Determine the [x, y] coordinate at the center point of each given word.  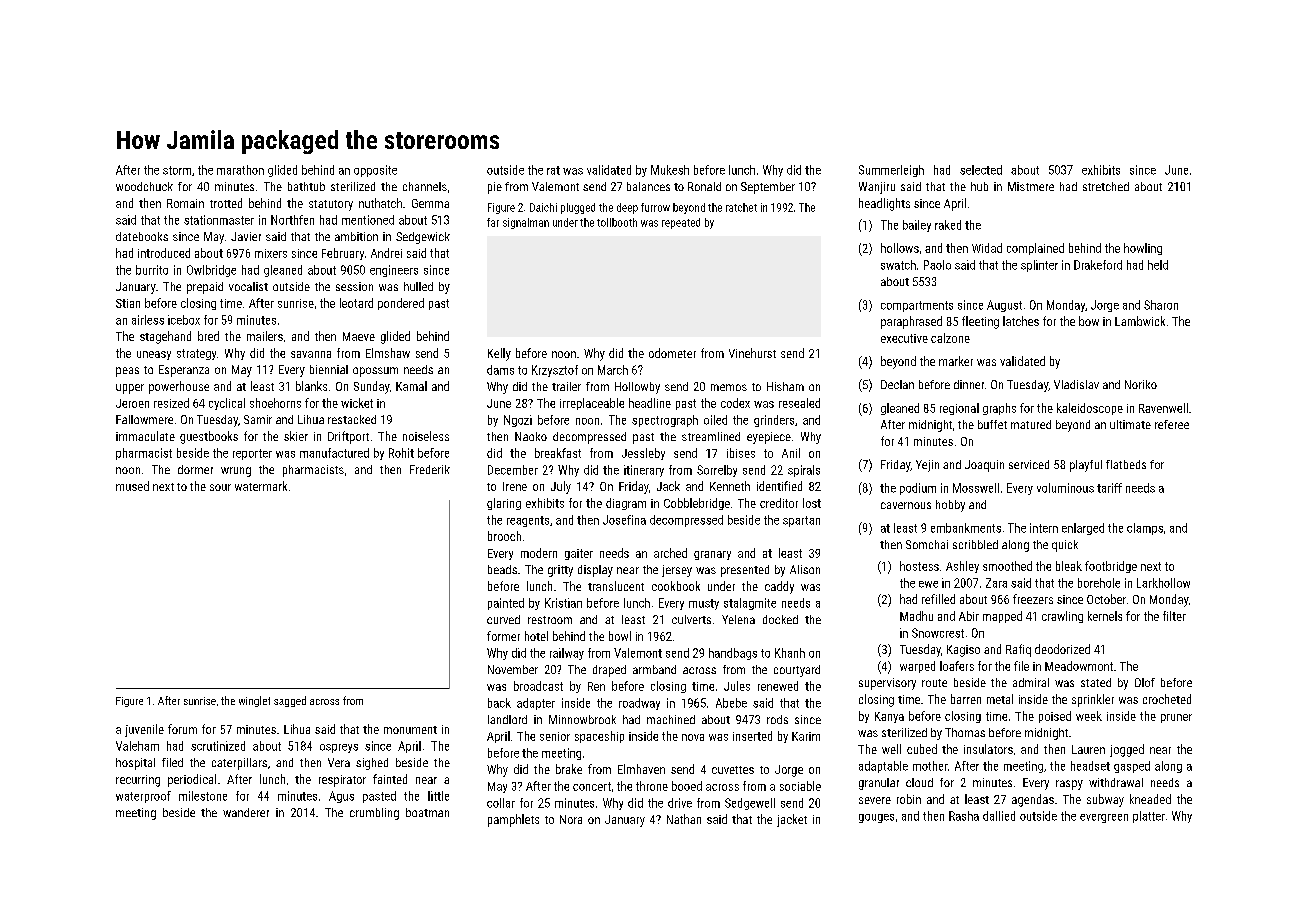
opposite [375, 171]
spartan [801, 521]
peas [127, 372]
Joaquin [984, 466]
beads [502, 569]
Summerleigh [891, 171]
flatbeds [1126, 464]
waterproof [143, 797]
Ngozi [518, 421]
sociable [800, 786]
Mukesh [670, 170]
